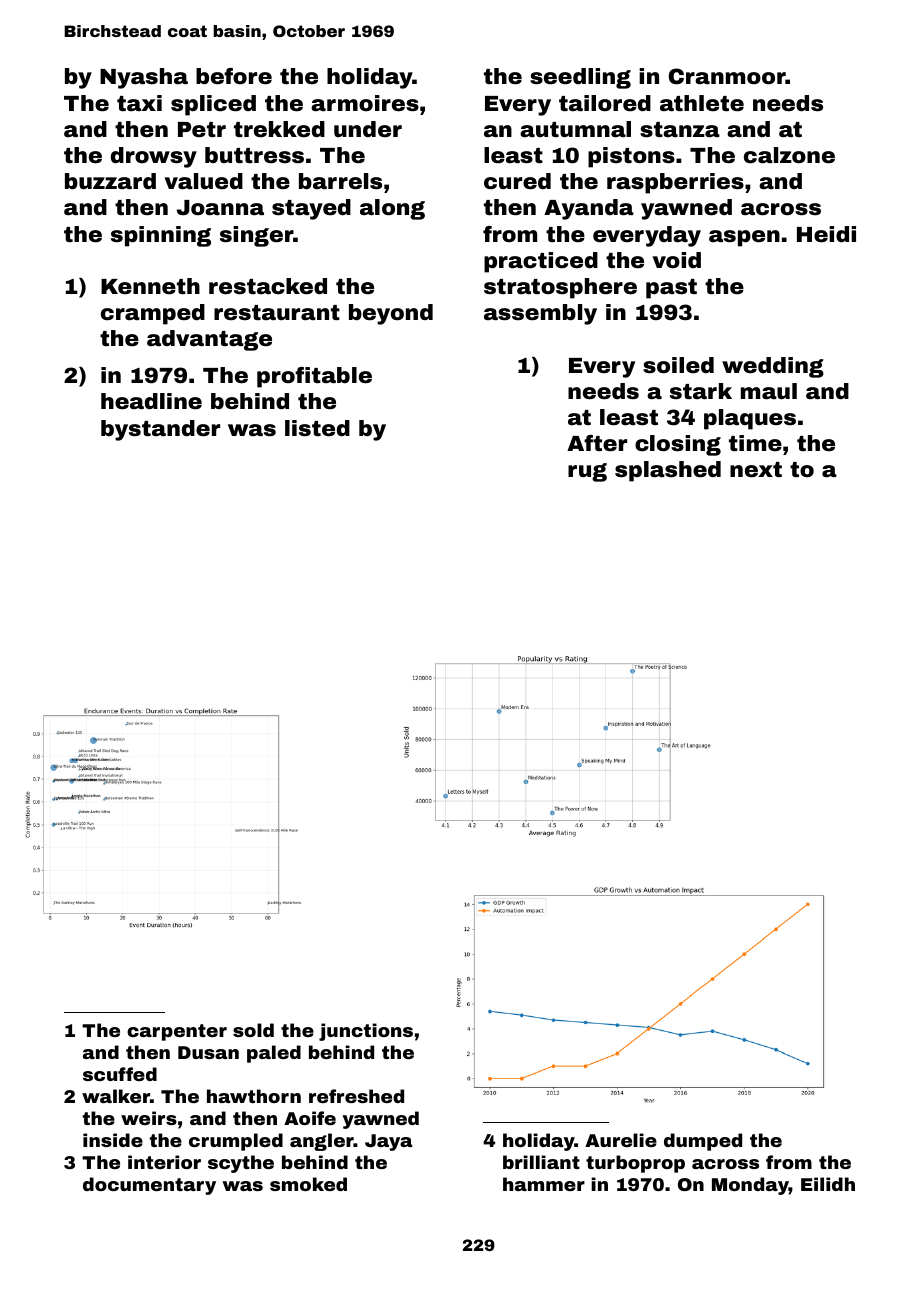  I want to click on Ayanda, so click(589, 209).
